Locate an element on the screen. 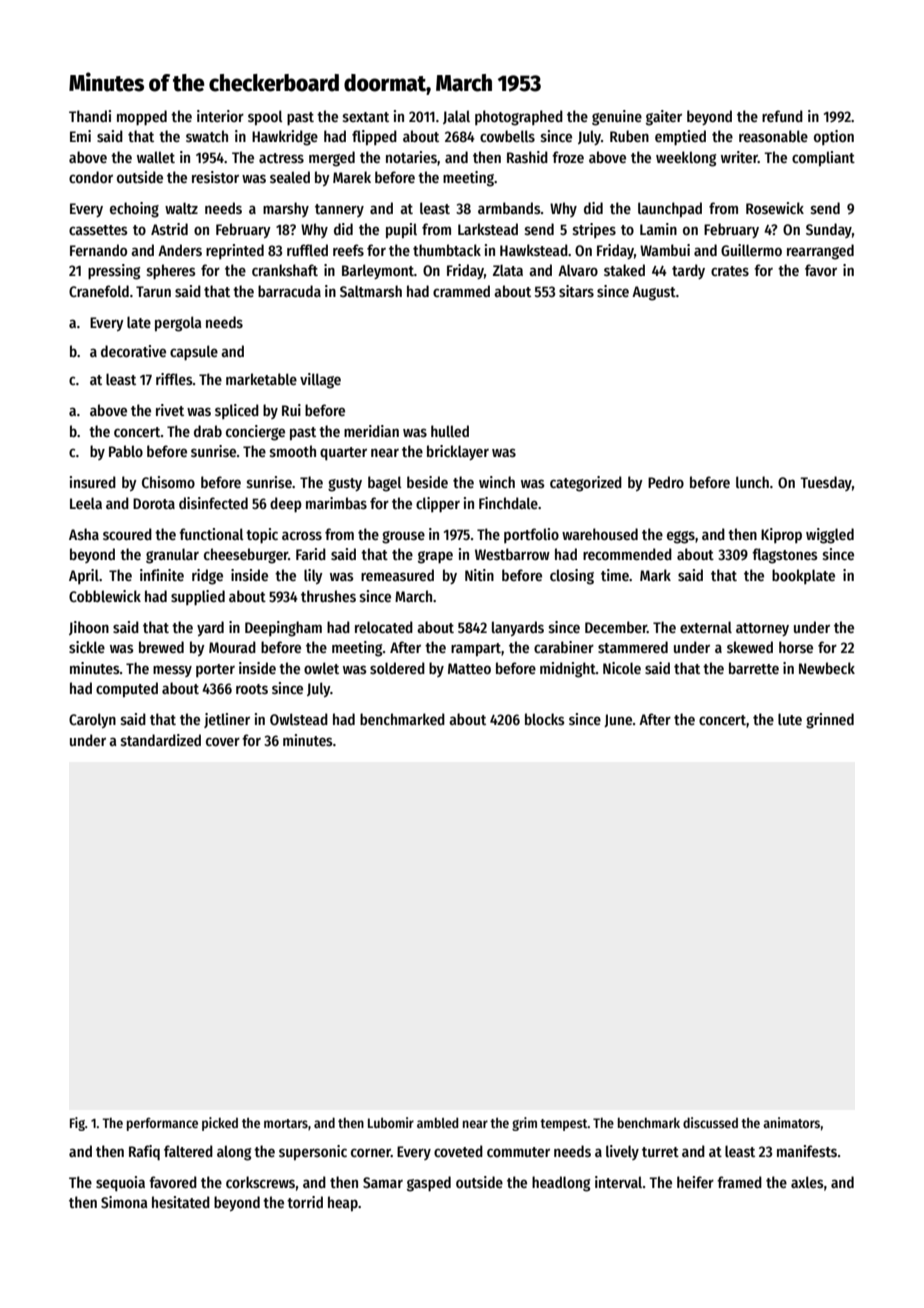  crates is located at coordinates (730, 271).
